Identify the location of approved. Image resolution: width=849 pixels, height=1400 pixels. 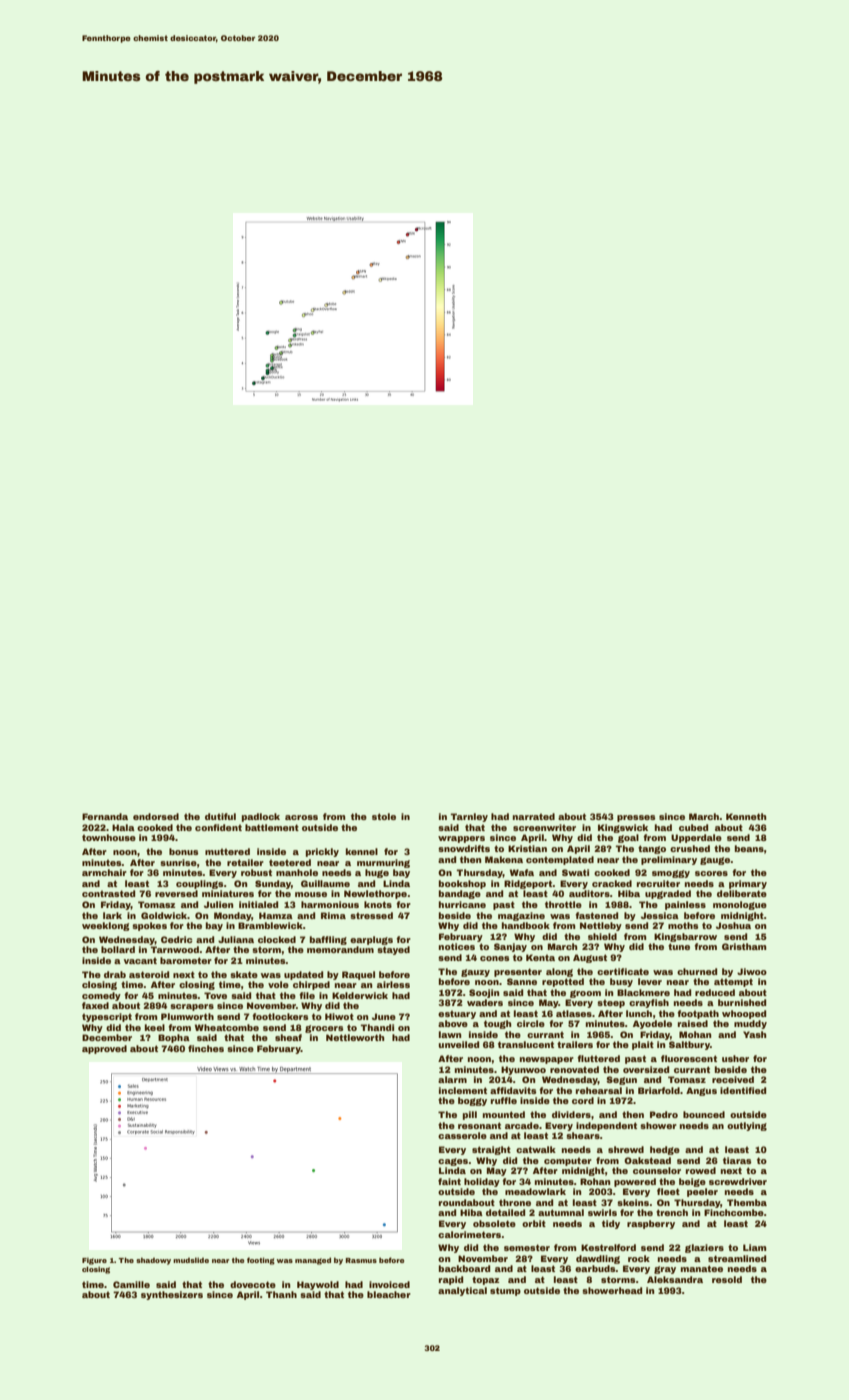
(104, 1049).
